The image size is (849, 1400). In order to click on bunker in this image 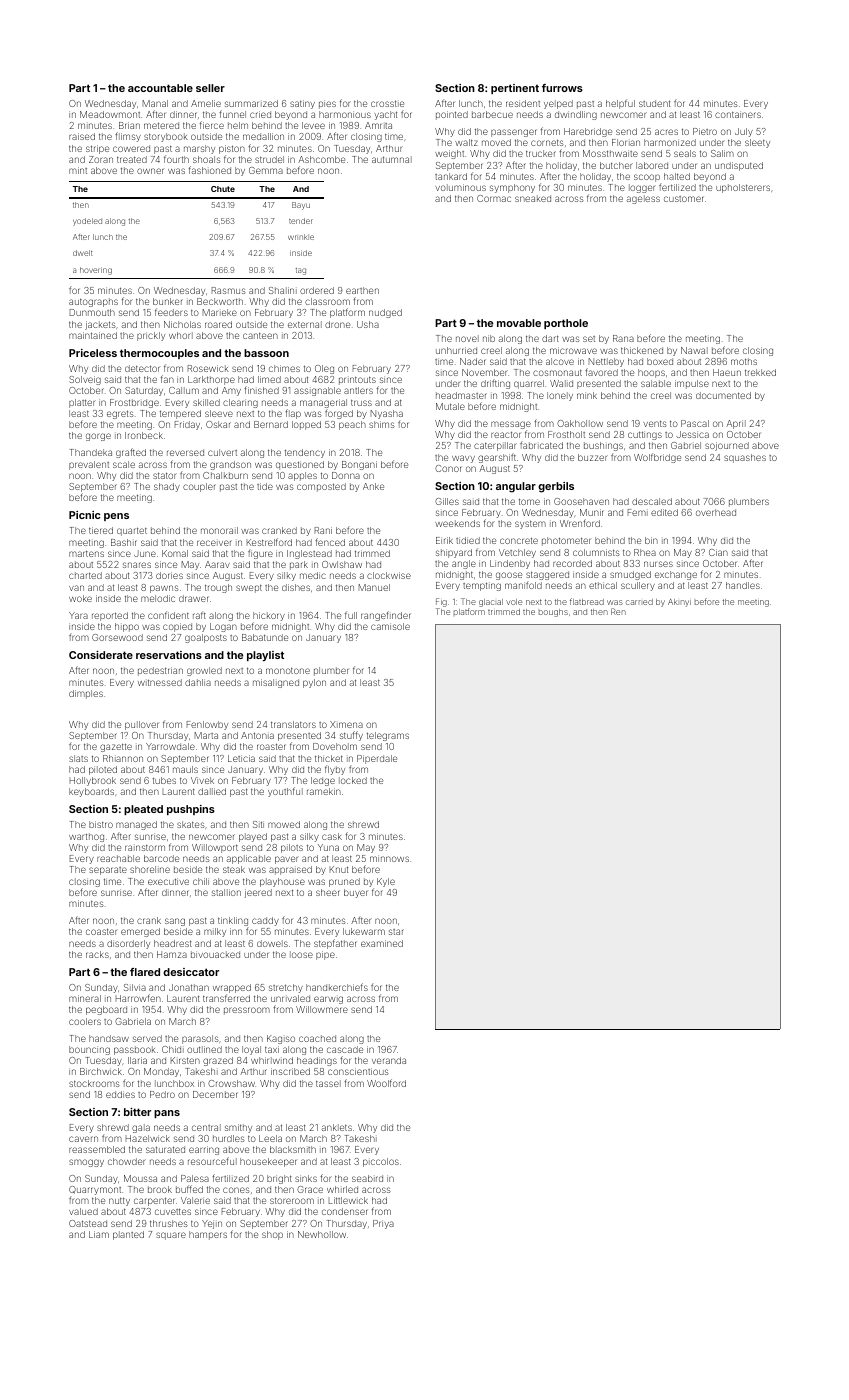, I will do `click(168, 301)`.
